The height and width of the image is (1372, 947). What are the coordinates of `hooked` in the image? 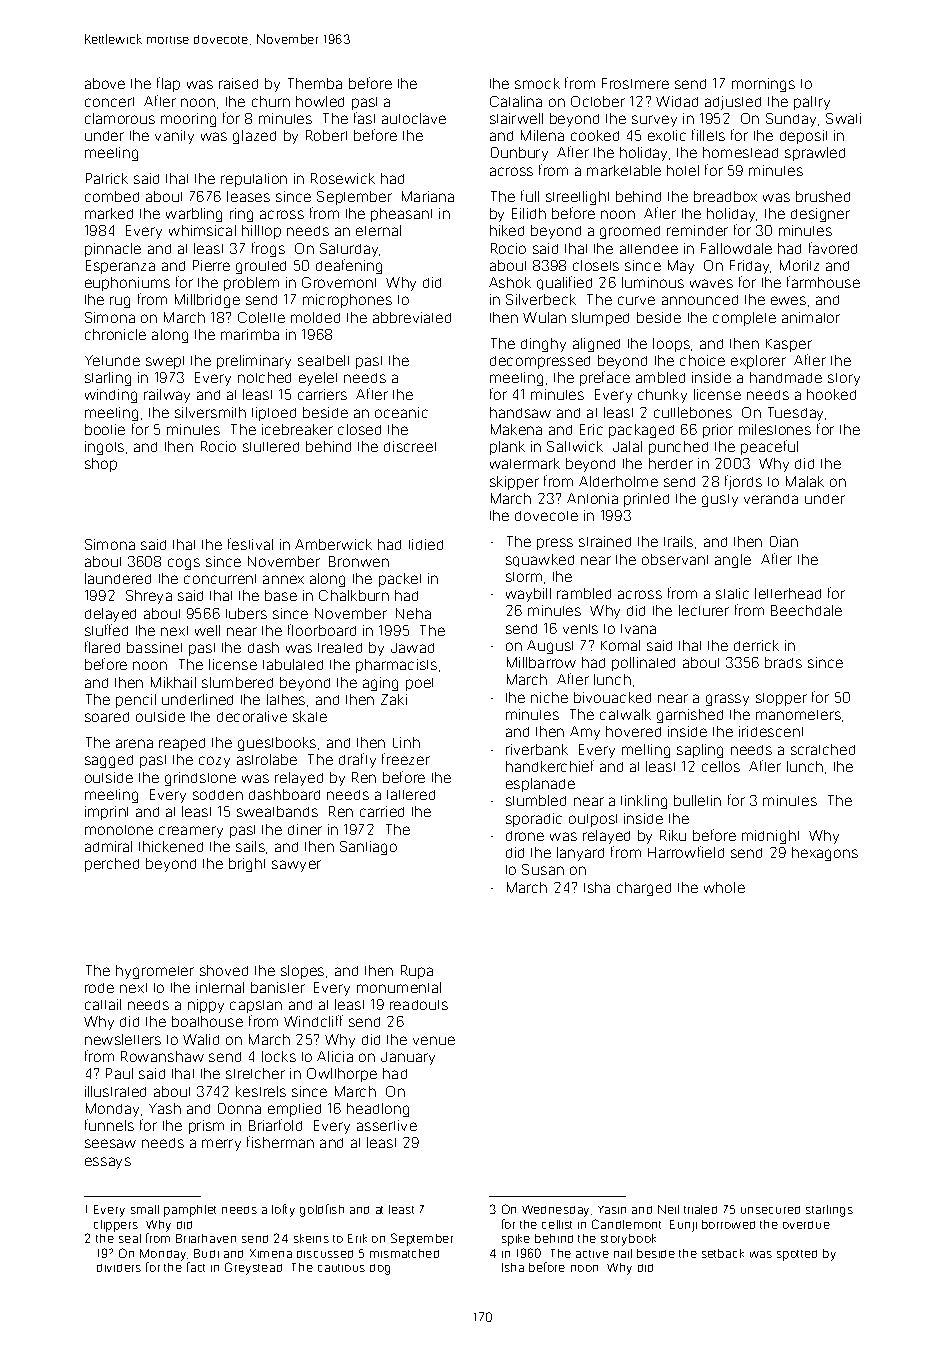 It's located at (831, 394).
